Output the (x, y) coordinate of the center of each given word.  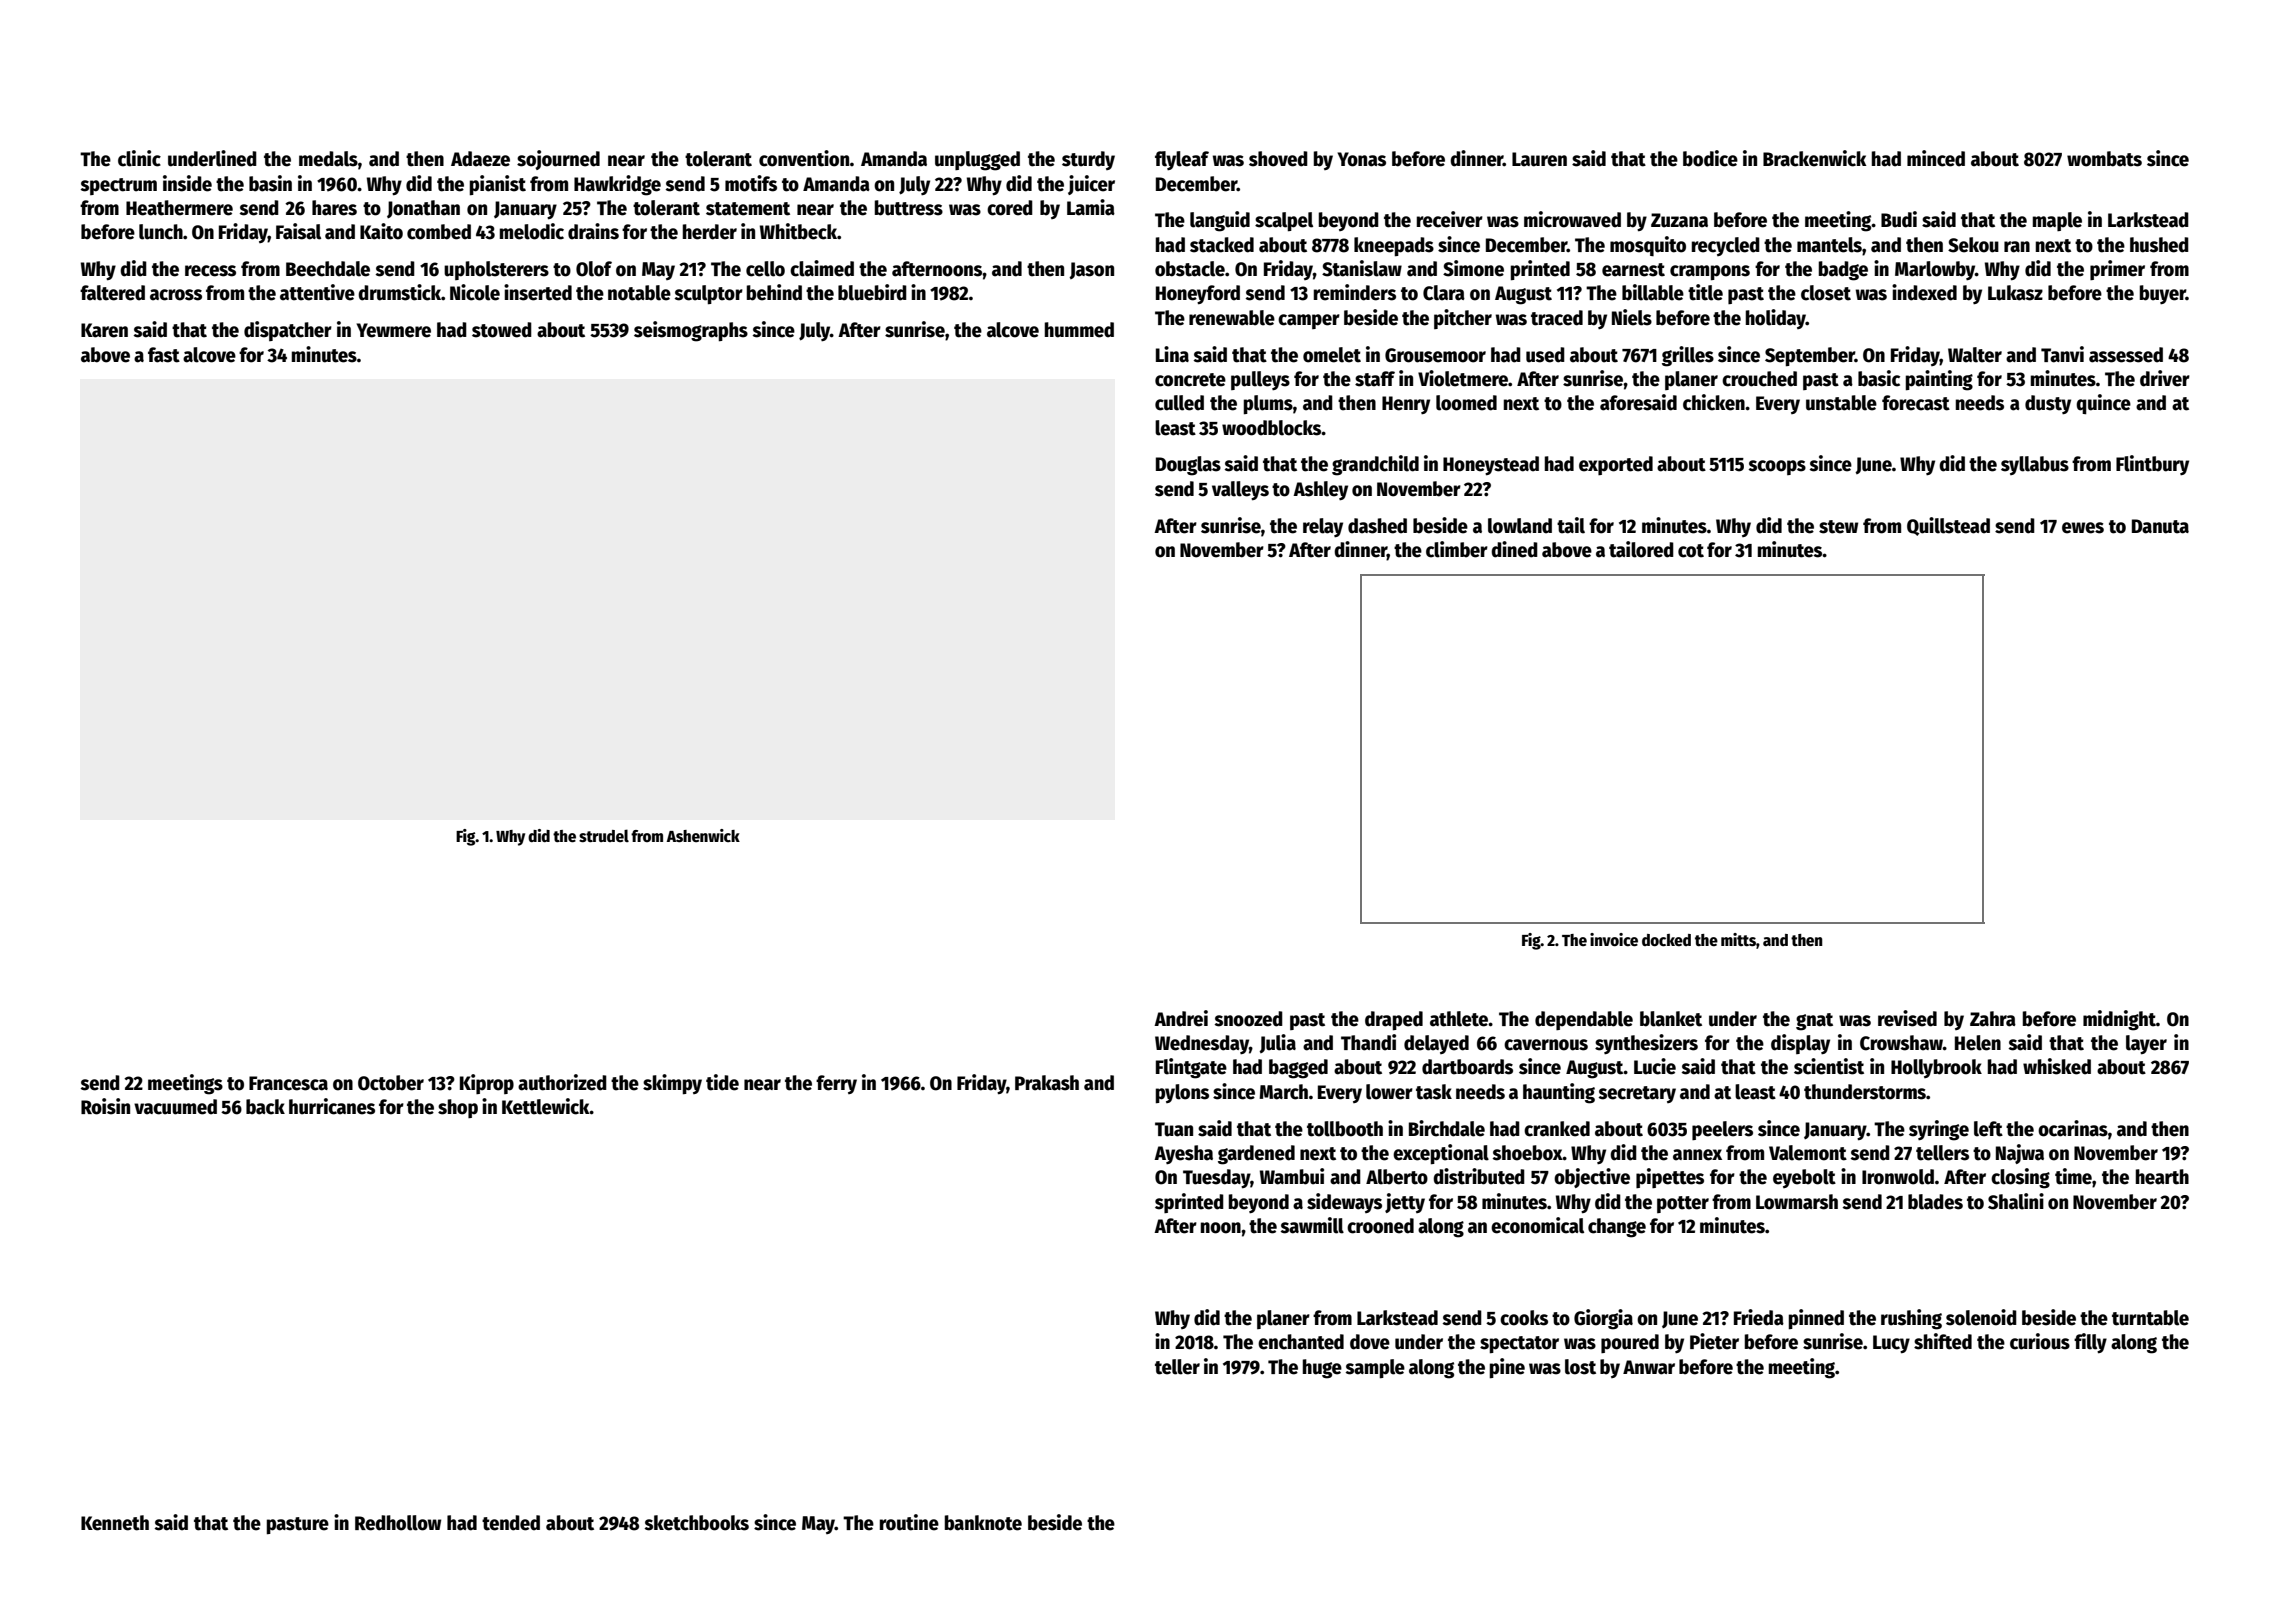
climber (1457, 549)
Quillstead (1948, 526)
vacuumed (175, 1107)
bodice (1710, 158)
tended (511, 1523)
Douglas (1188, 466)
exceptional (1441, 1154)
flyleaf (1182, 161)
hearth (2162, 1177)
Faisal (298, 231)
